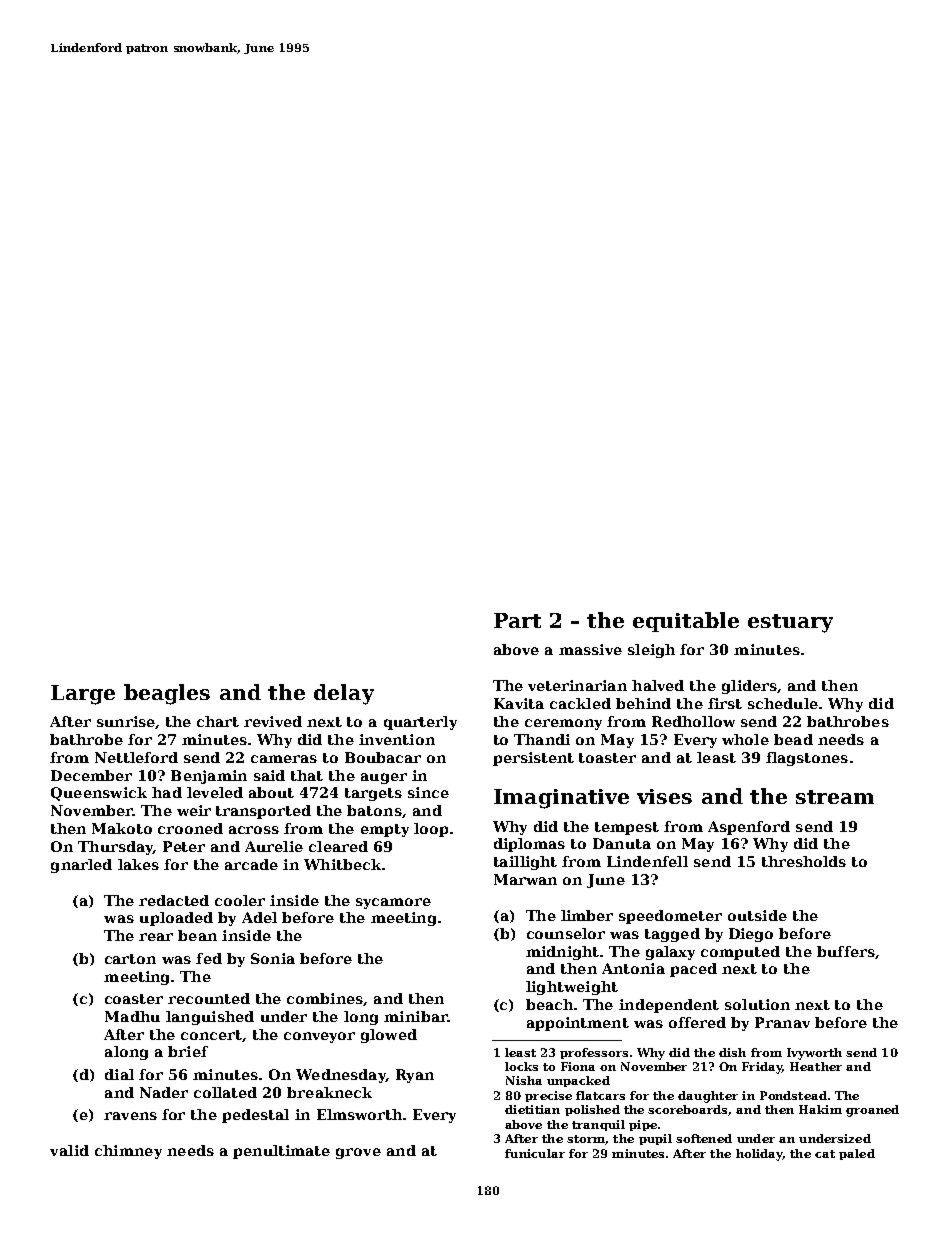  Describe the element at coordinates (119, 1074) in the screenshot. I see `dial` at that location.
